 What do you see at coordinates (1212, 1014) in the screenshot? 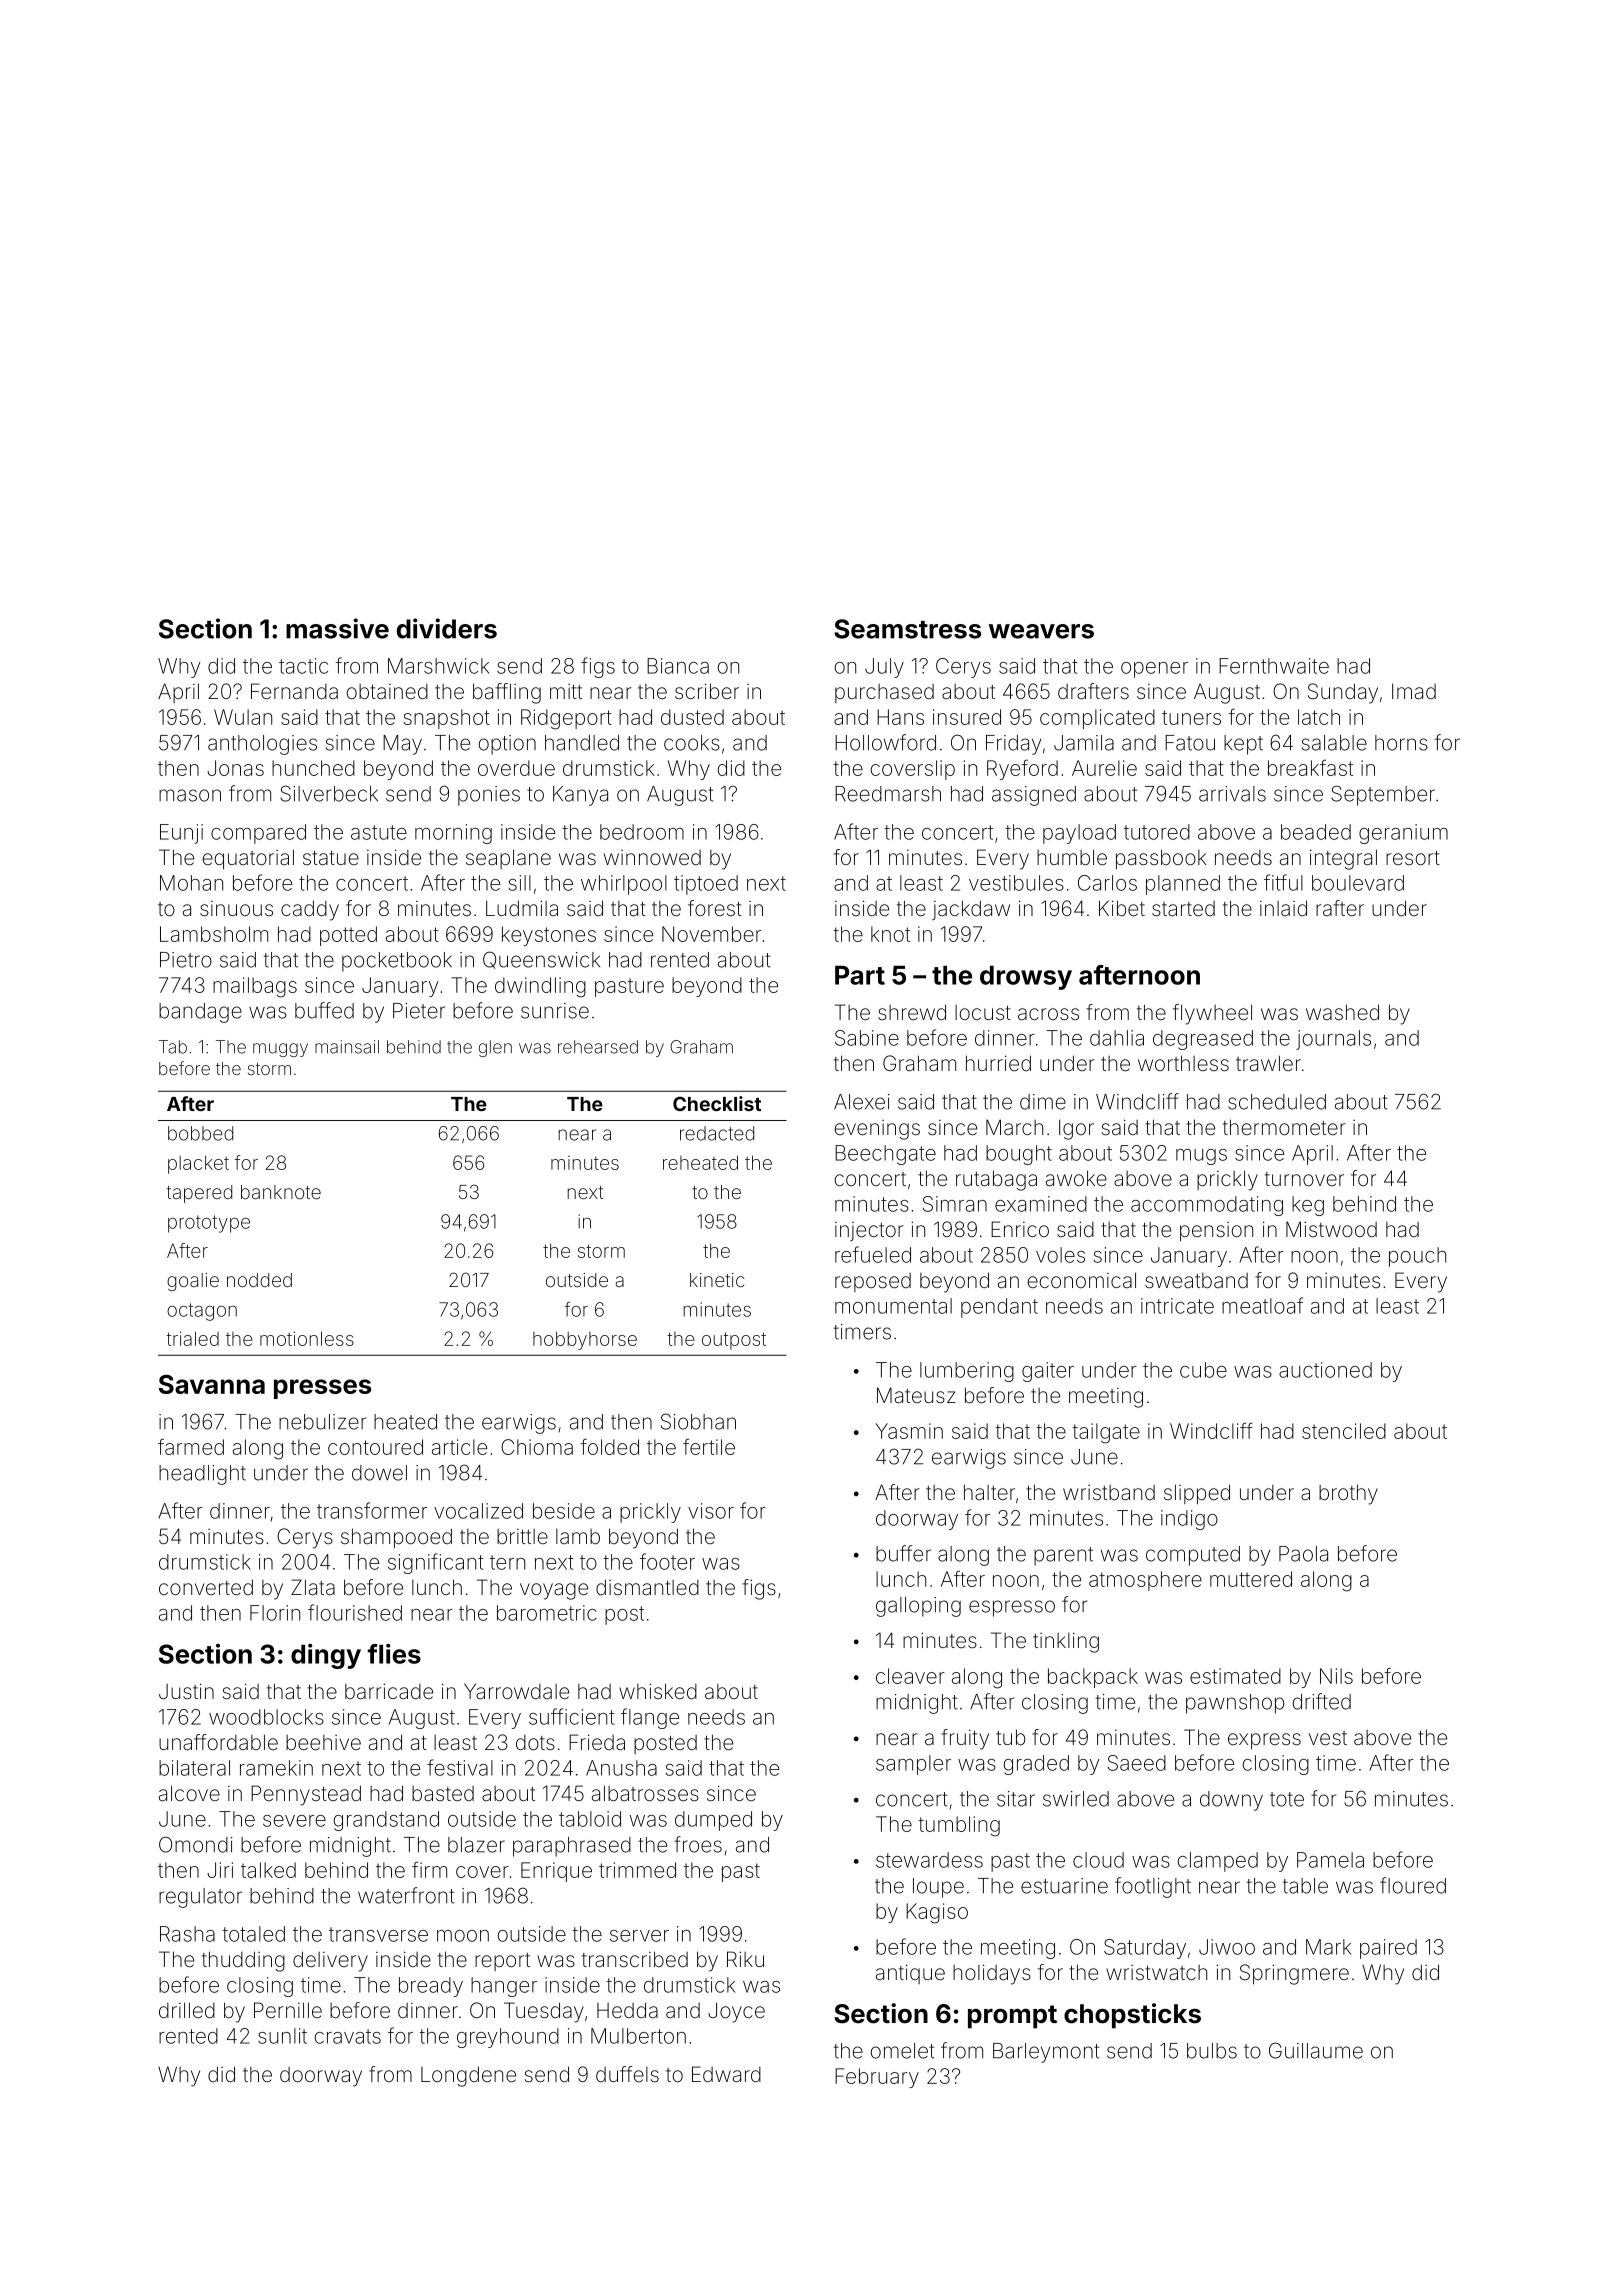
I see `flywheel` at bounding box center [1212, 1014].
